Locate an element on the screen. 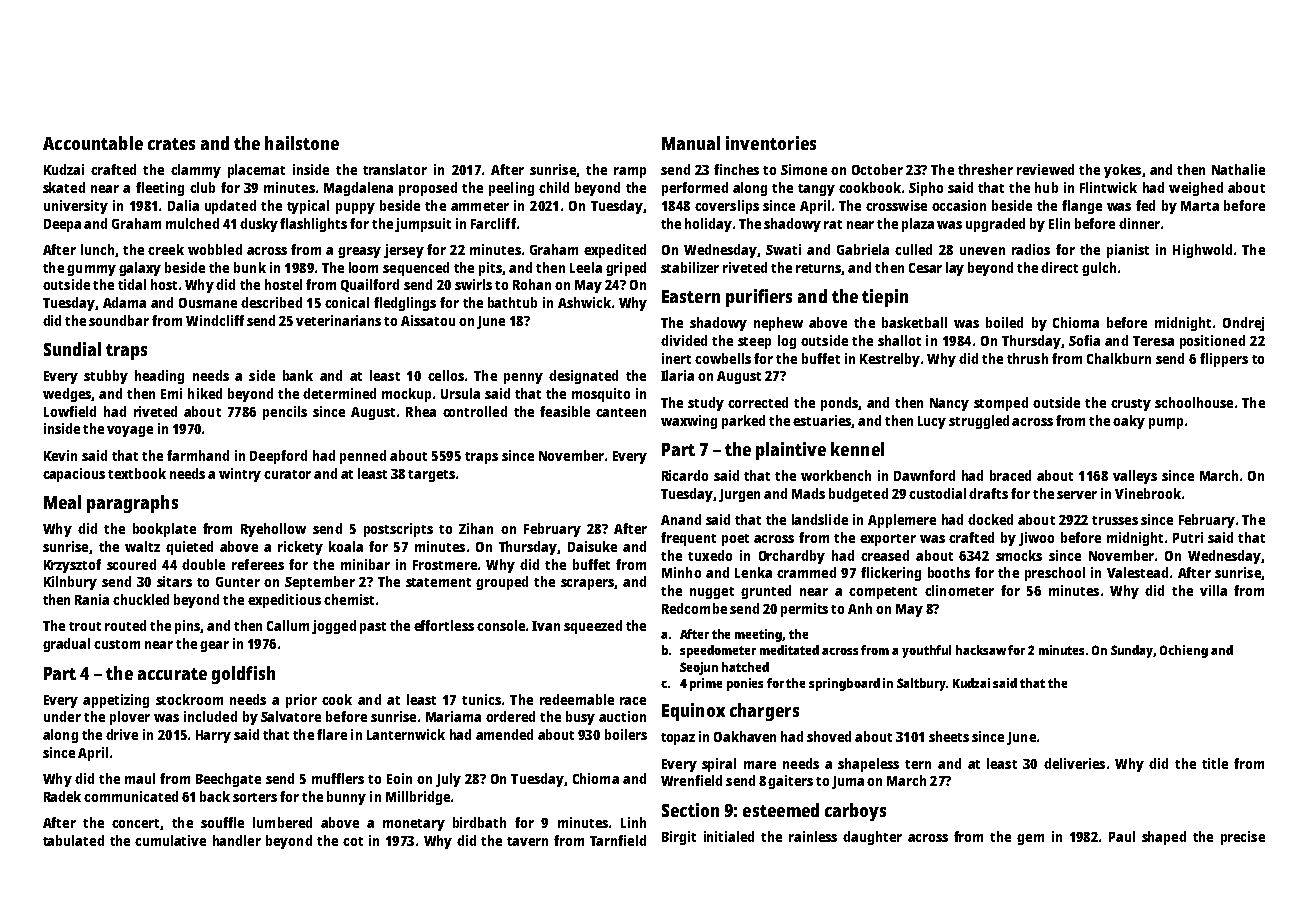 This screenshot has height=924, width=1308. stabilizer is located at coordinates (690, 267).
